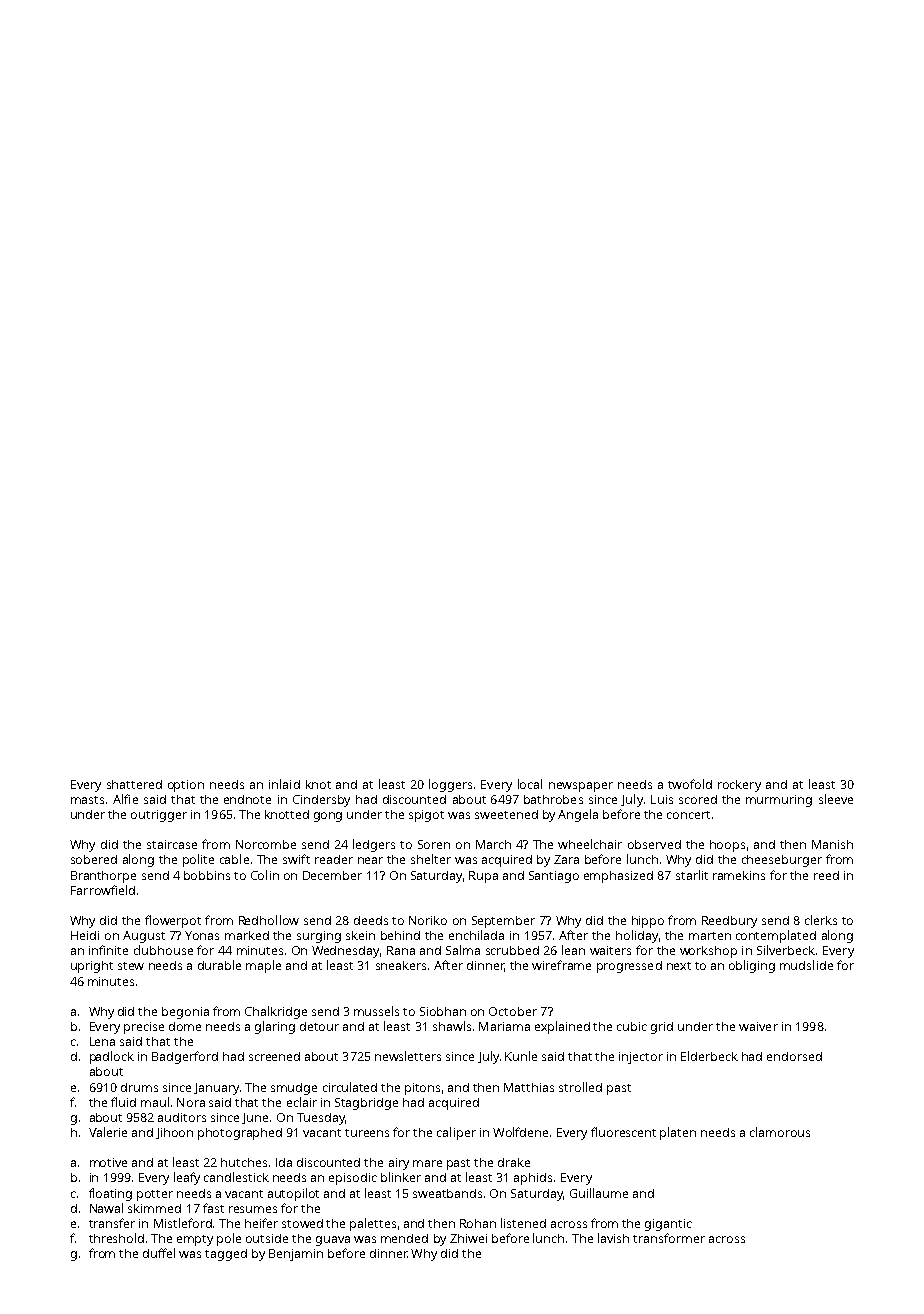 This document has width=924, height=1314. What do you see at coordinates (447, 1193) in the document?
I see `sweatbands` at bounding box center [447, 1193].
